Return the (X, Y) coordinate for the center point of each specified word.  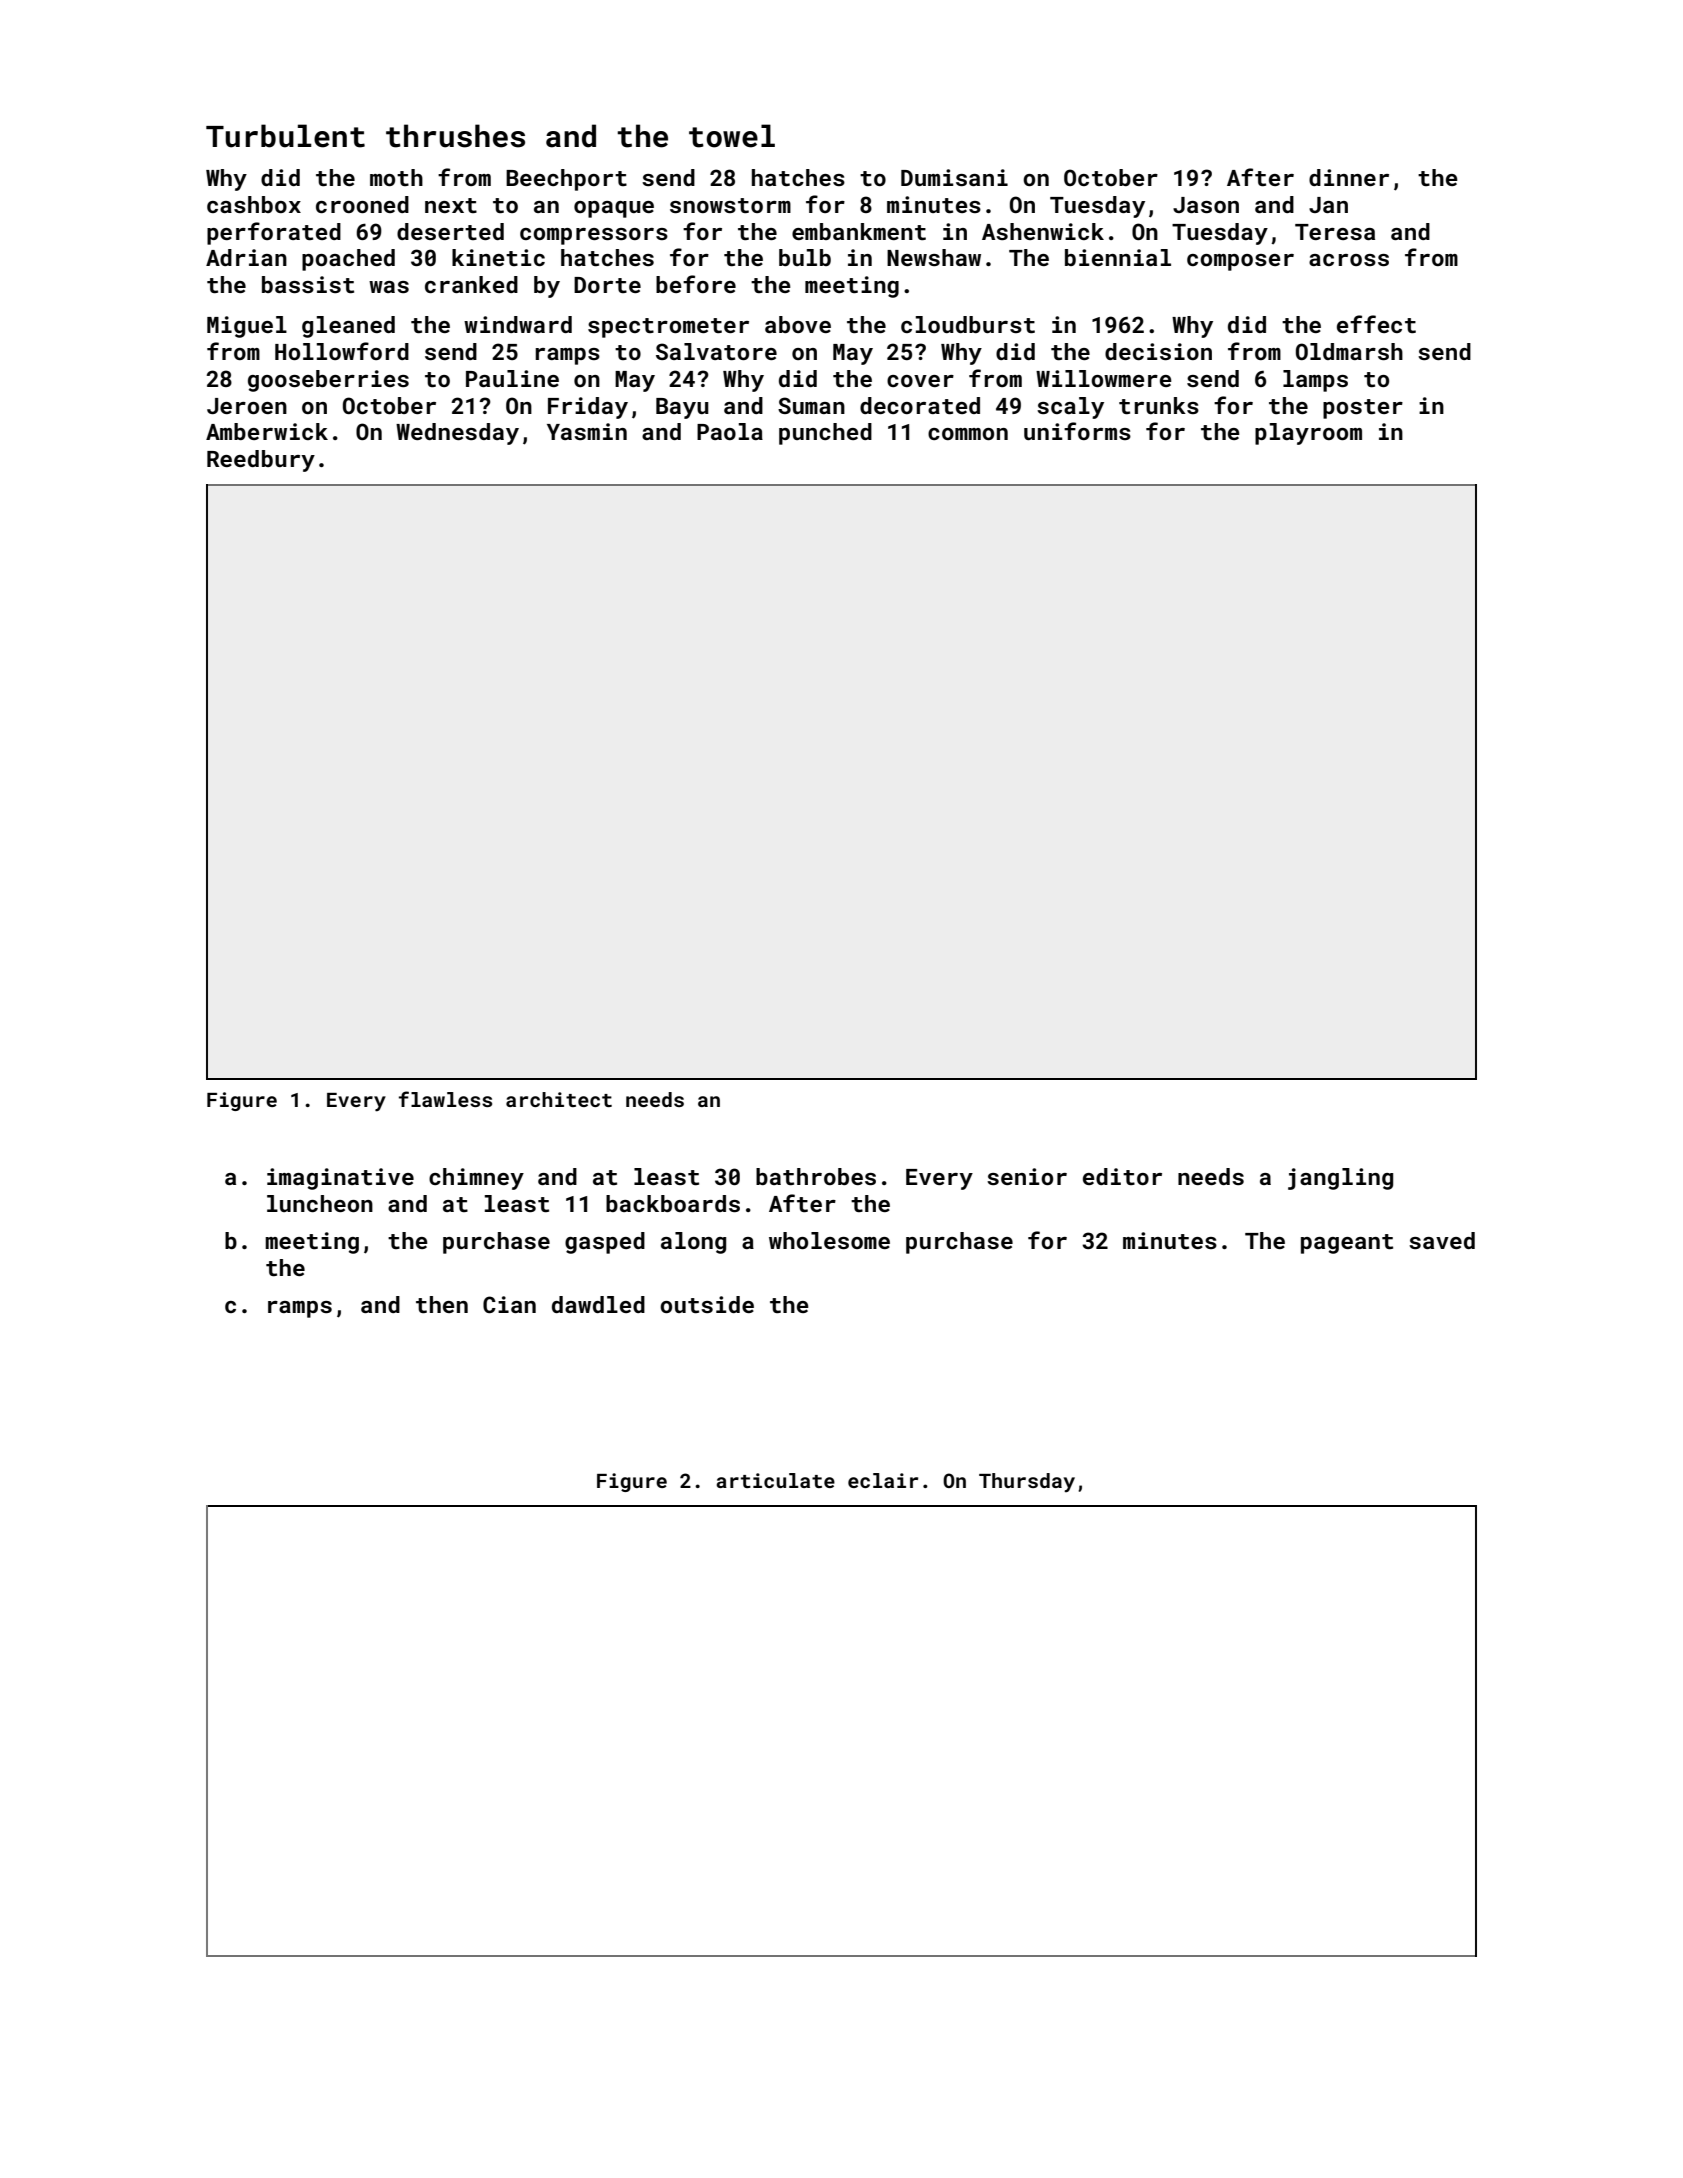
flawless (445, 1099)
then (442, 1304)
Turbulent (285, 136)
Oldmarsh (1349, 351)
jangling (1340, 1179)
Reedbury (261, 461)
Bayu (682, 408)
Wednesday (457, 434)
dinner (1349, 177)
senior (1027, 1176)
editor (1122, 1176)
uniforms (1077, 431)
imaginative (340, 1179)
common (968, 434)
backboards (673, 1203)
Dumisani (954, 177)
